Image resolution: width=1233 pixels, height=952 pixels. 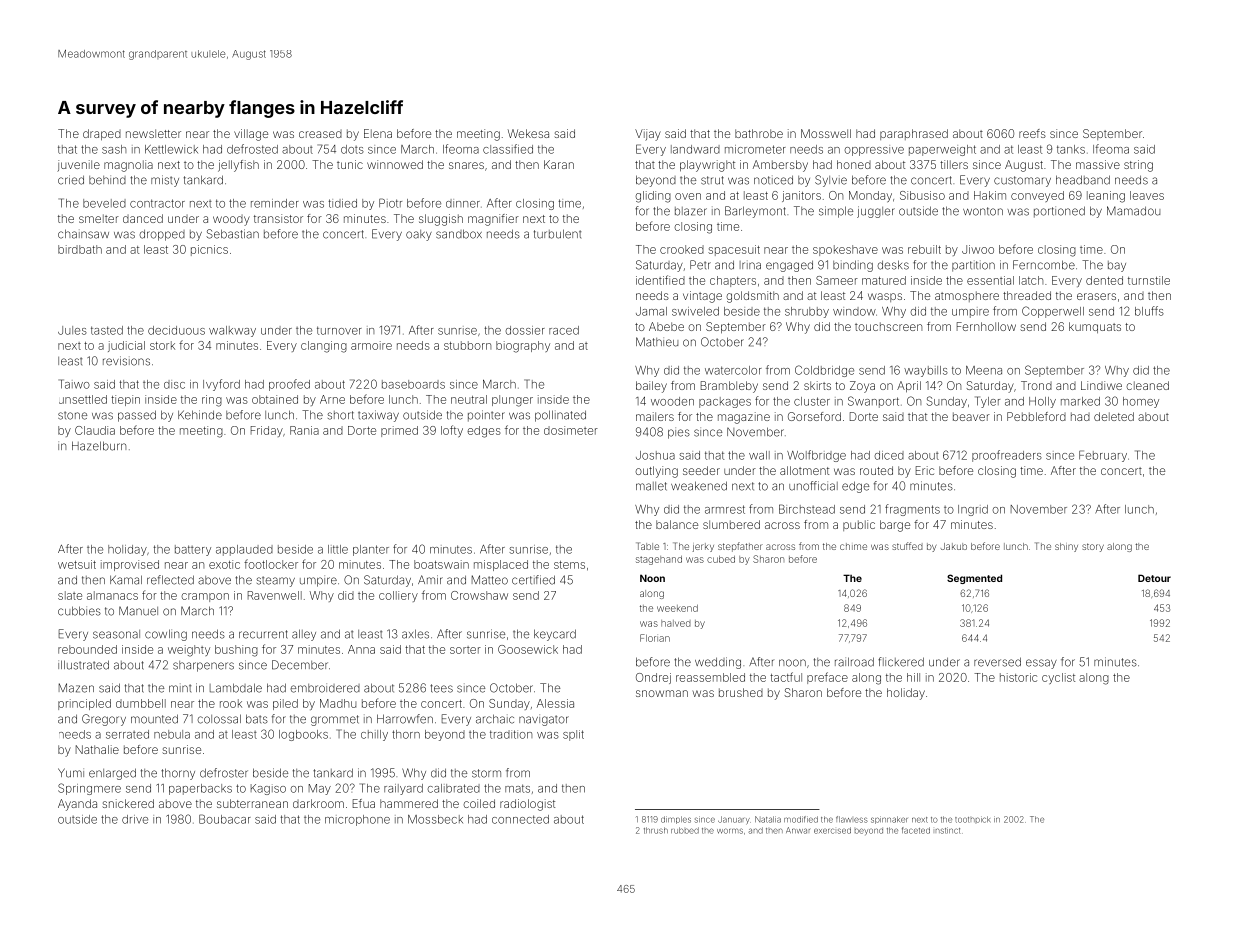 What do you see at coordinates (189, 651) in the document?
I see `weighty` at bounding box center [189, 651].
